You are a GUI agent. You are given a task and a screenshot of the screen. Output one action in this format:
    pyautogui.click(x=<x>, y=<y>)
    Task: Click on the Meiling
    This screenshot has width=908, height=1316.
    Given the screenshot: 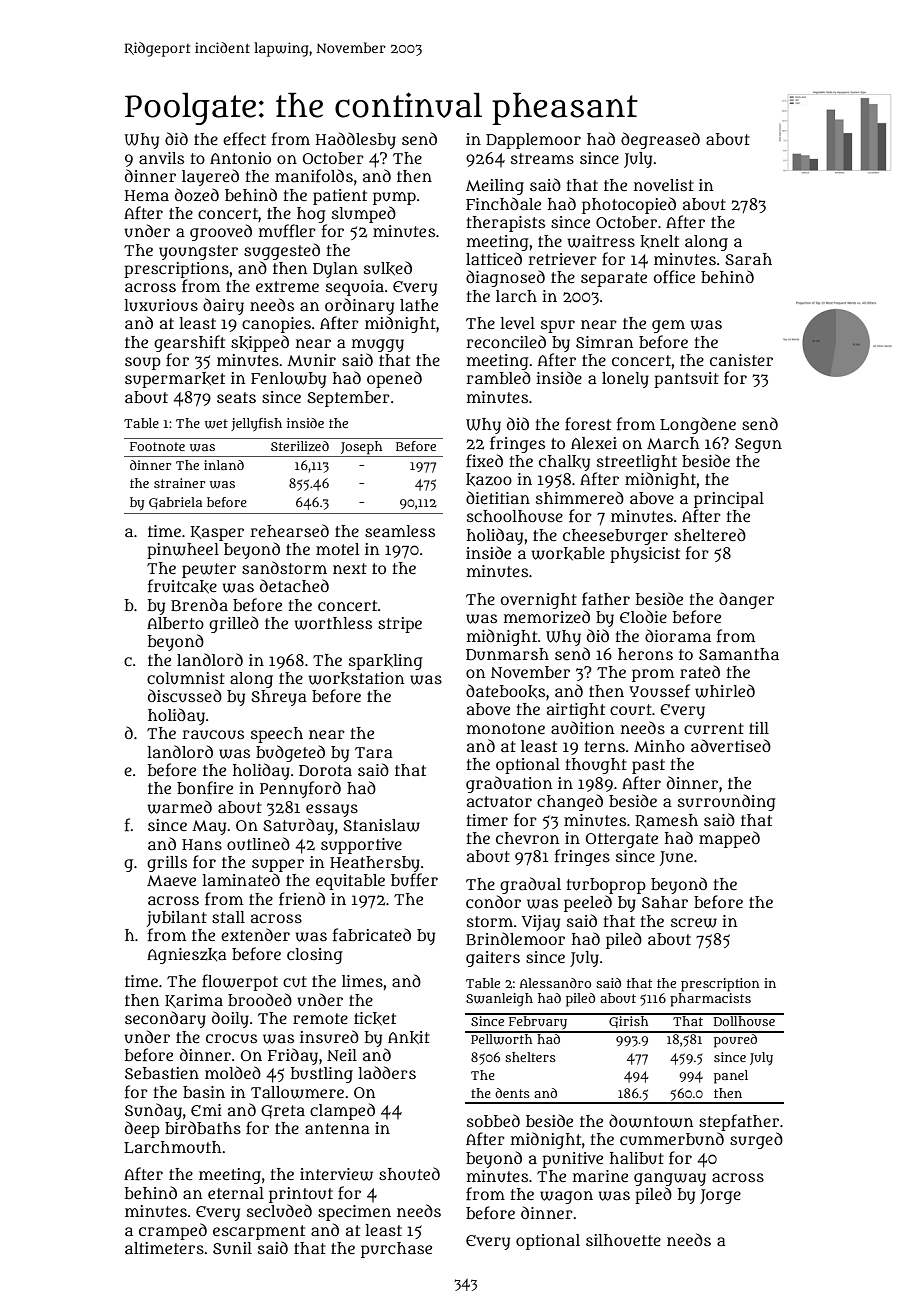 What is the action you would take?
    pyautogui.click(x=495, y=187)
